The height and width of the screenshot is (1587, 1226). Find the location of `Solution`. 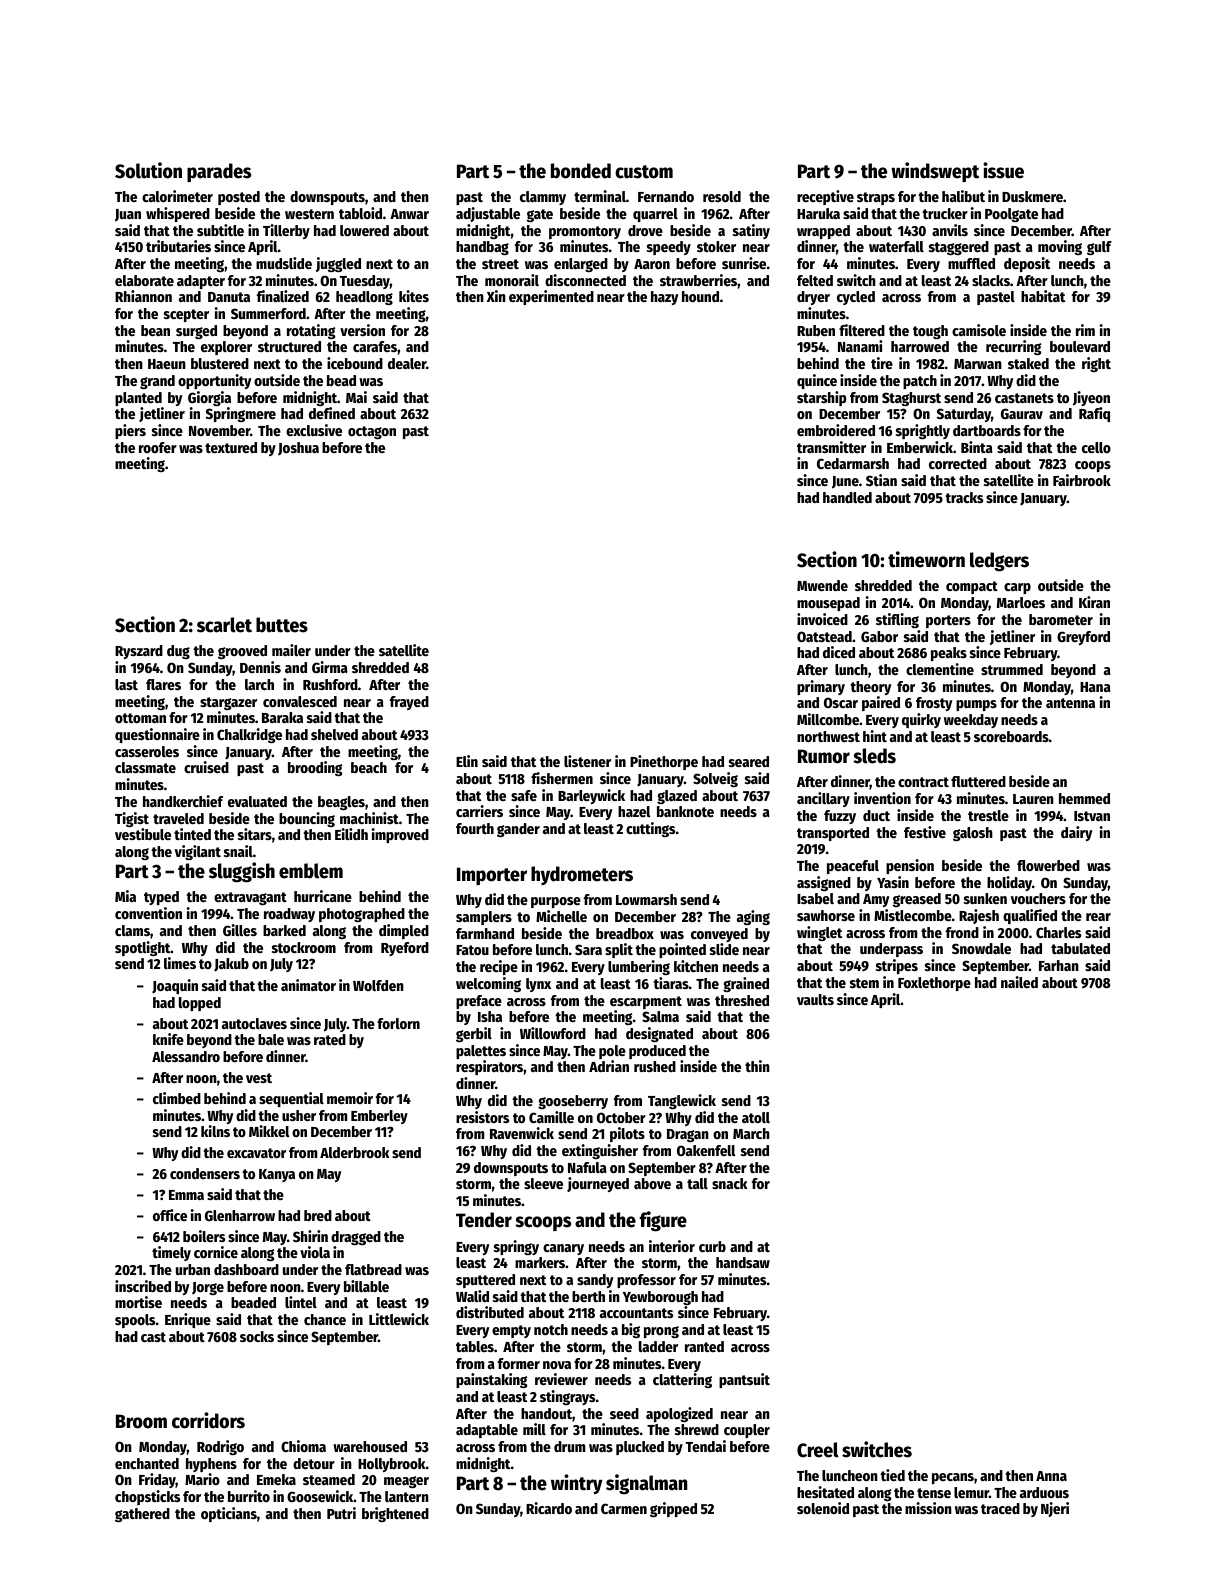

Solution is located at coordinates (148, 170).
